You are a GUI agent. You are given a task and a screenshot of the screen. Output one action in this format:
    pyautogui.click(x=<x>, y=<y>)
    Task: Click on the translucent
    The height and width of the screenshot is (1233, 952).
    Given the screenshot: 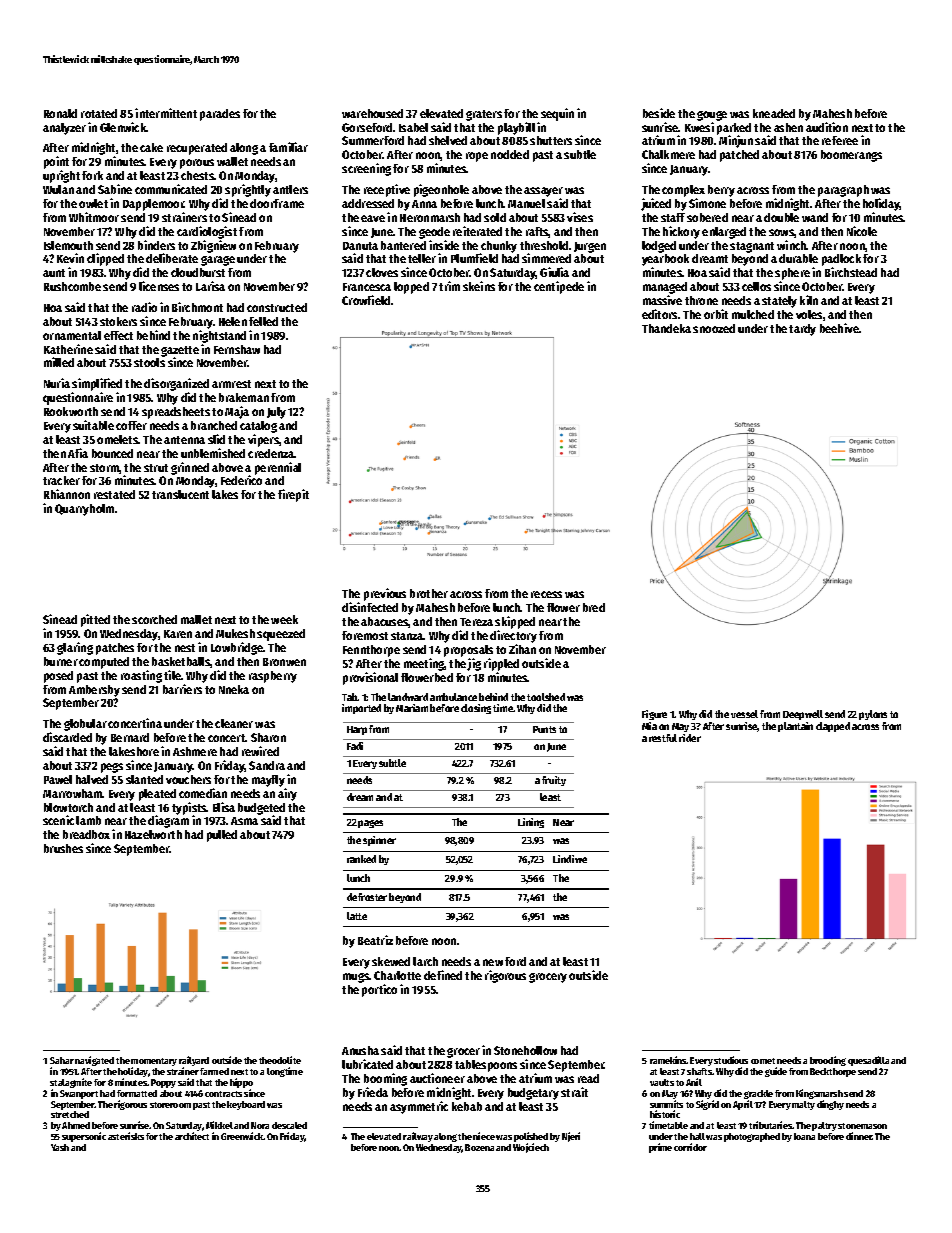 What is the action you would take?
    pyautogui.click(x=180, y=494)
